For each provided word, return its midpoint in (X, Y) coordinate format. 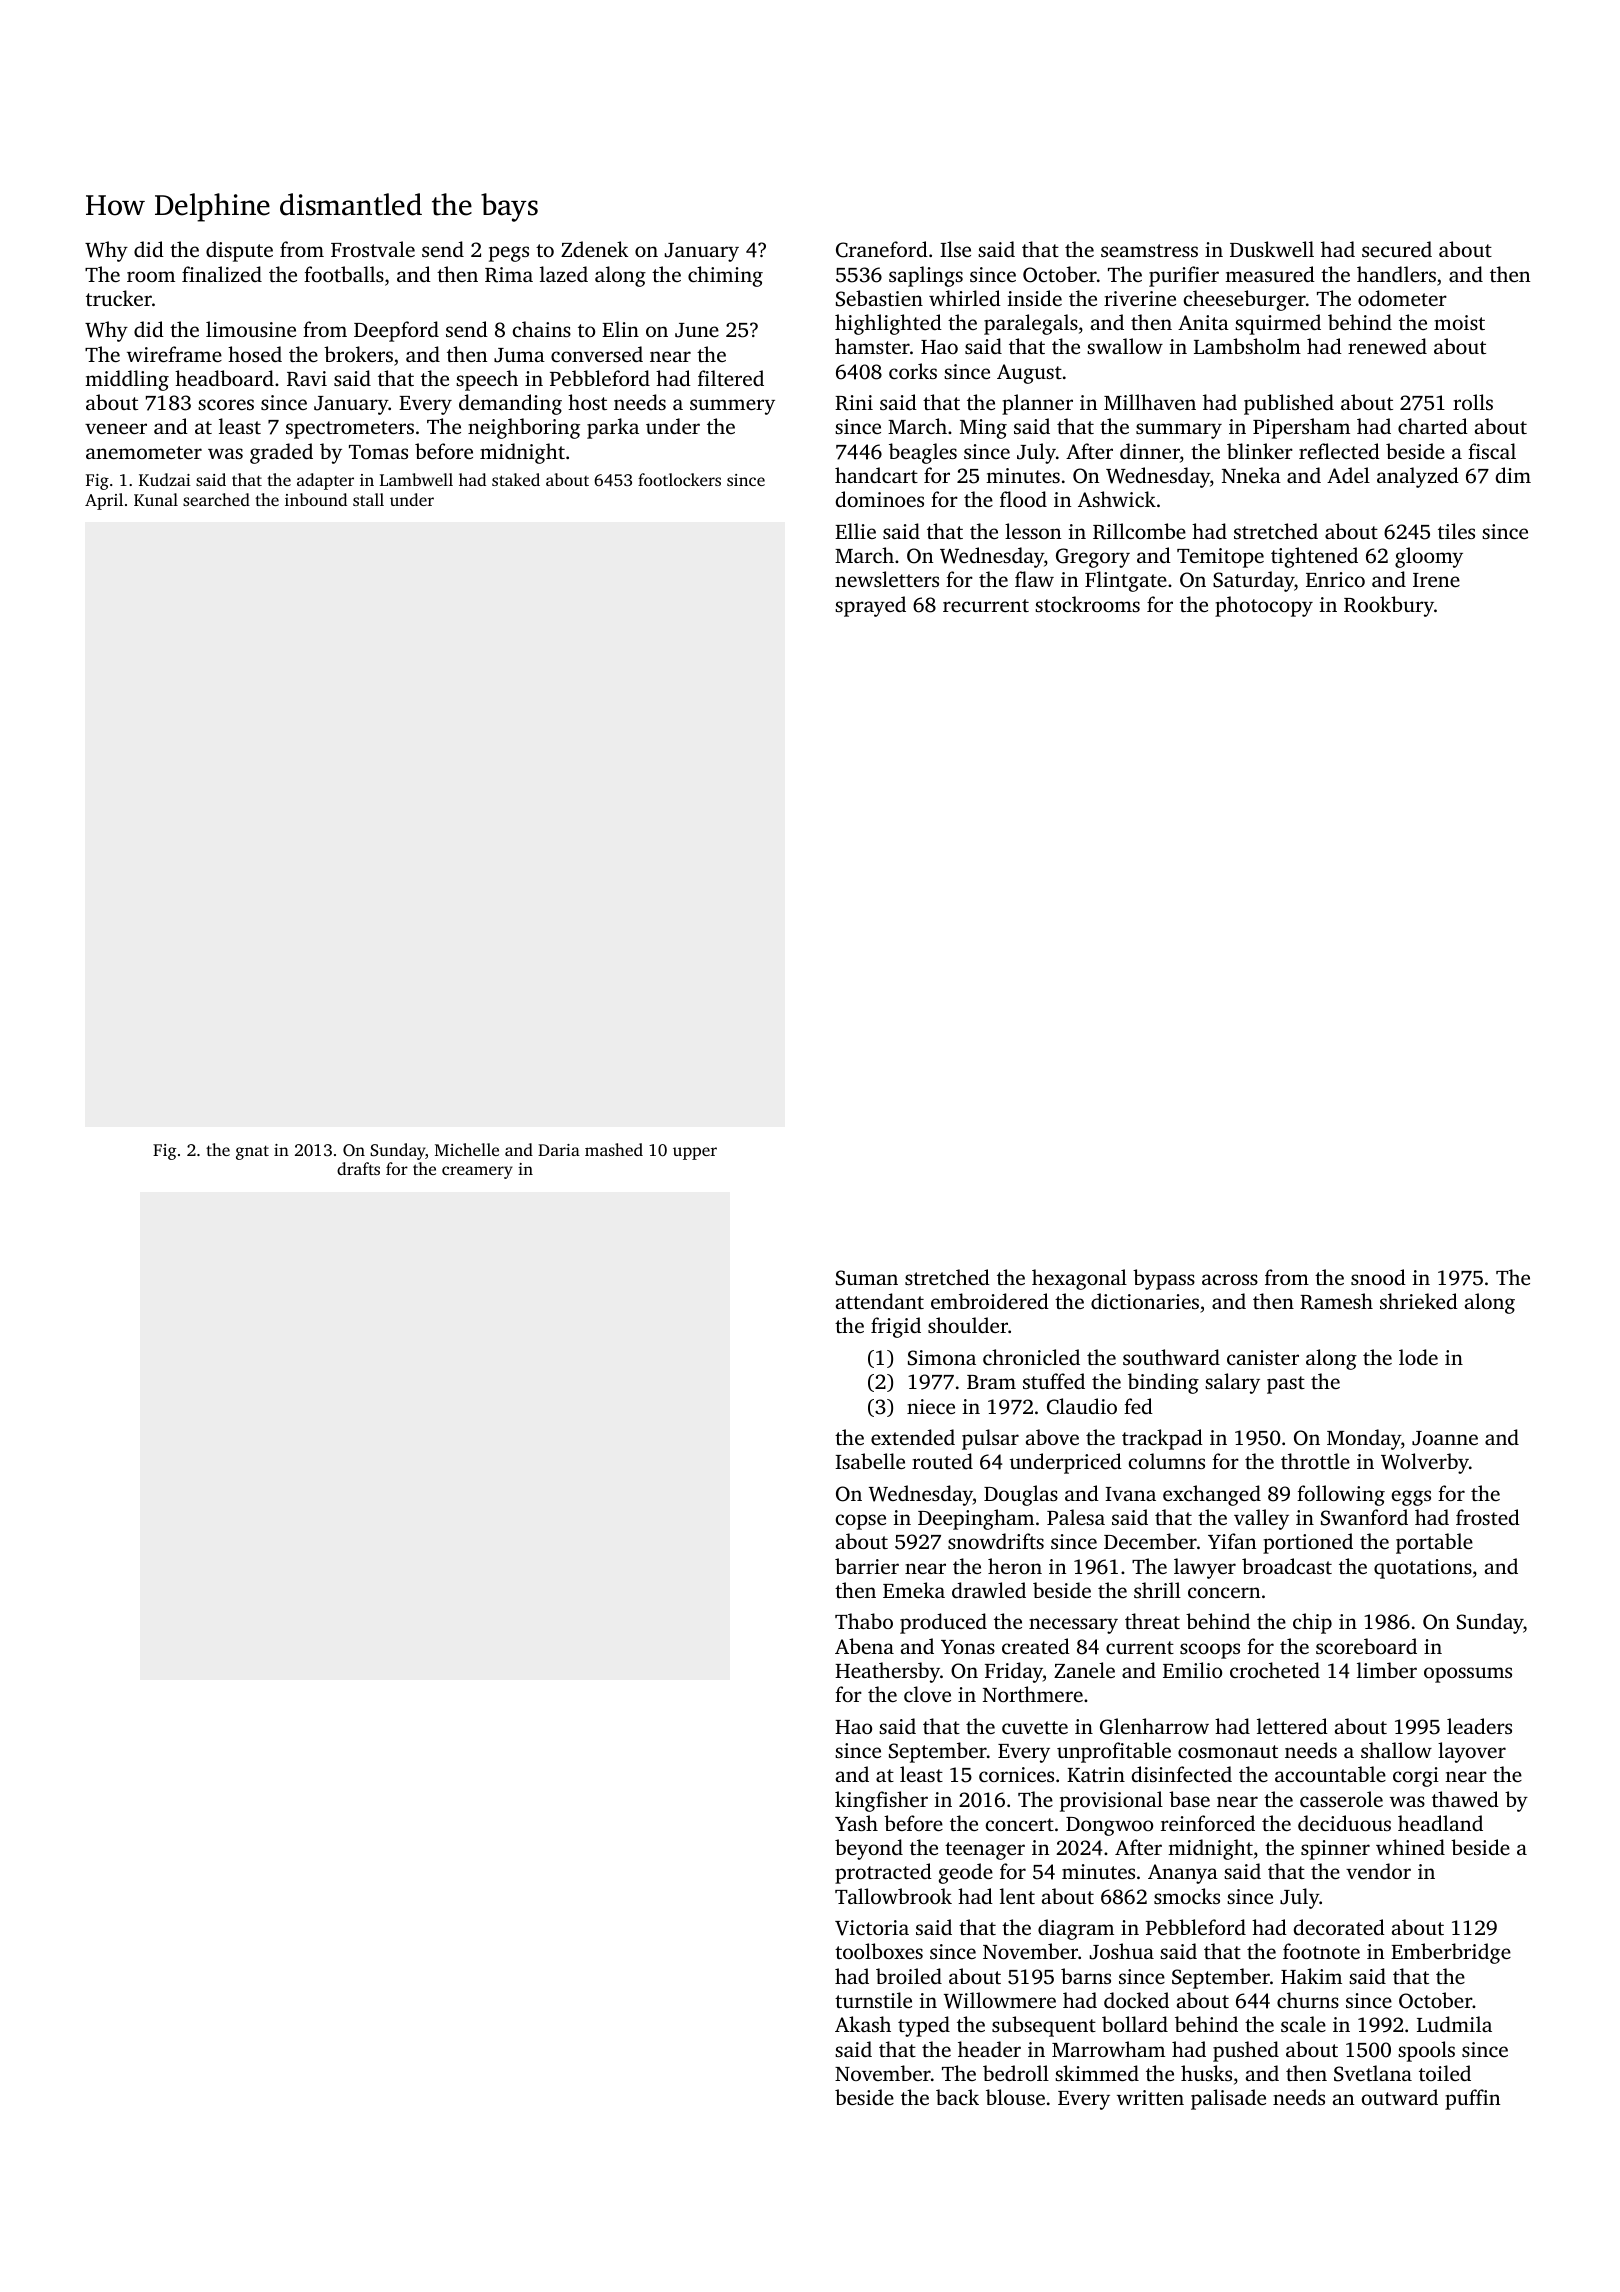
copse (861, 1522)
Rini (854, 403)
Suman (867, 1278)
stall (368, 499)
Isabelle (870, 1461)
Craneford (882, 249)
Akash (863, 2024)
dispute (239, 251)
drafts (358, 1168)
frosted (1488, 1517)
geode (966, 1873)
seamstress (1149, 250)
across (1230, 1279)
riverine (1140, 298)
